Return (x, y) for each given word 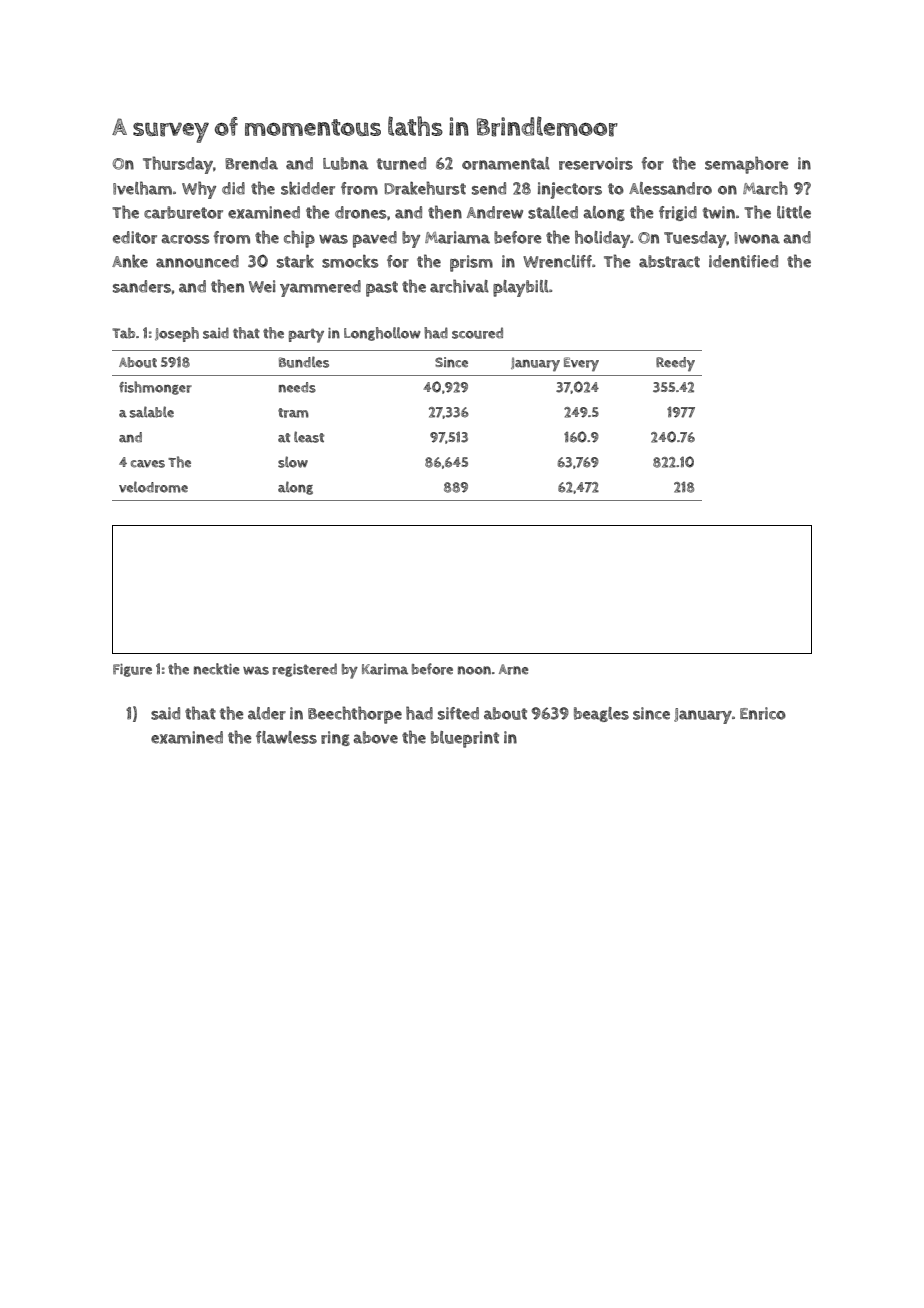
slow (293, 462)
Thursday (178, 165)
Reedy (675, 364)
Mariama (457, 237)
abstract (669, 261)
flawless (286, 737)
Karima (385, 669)
